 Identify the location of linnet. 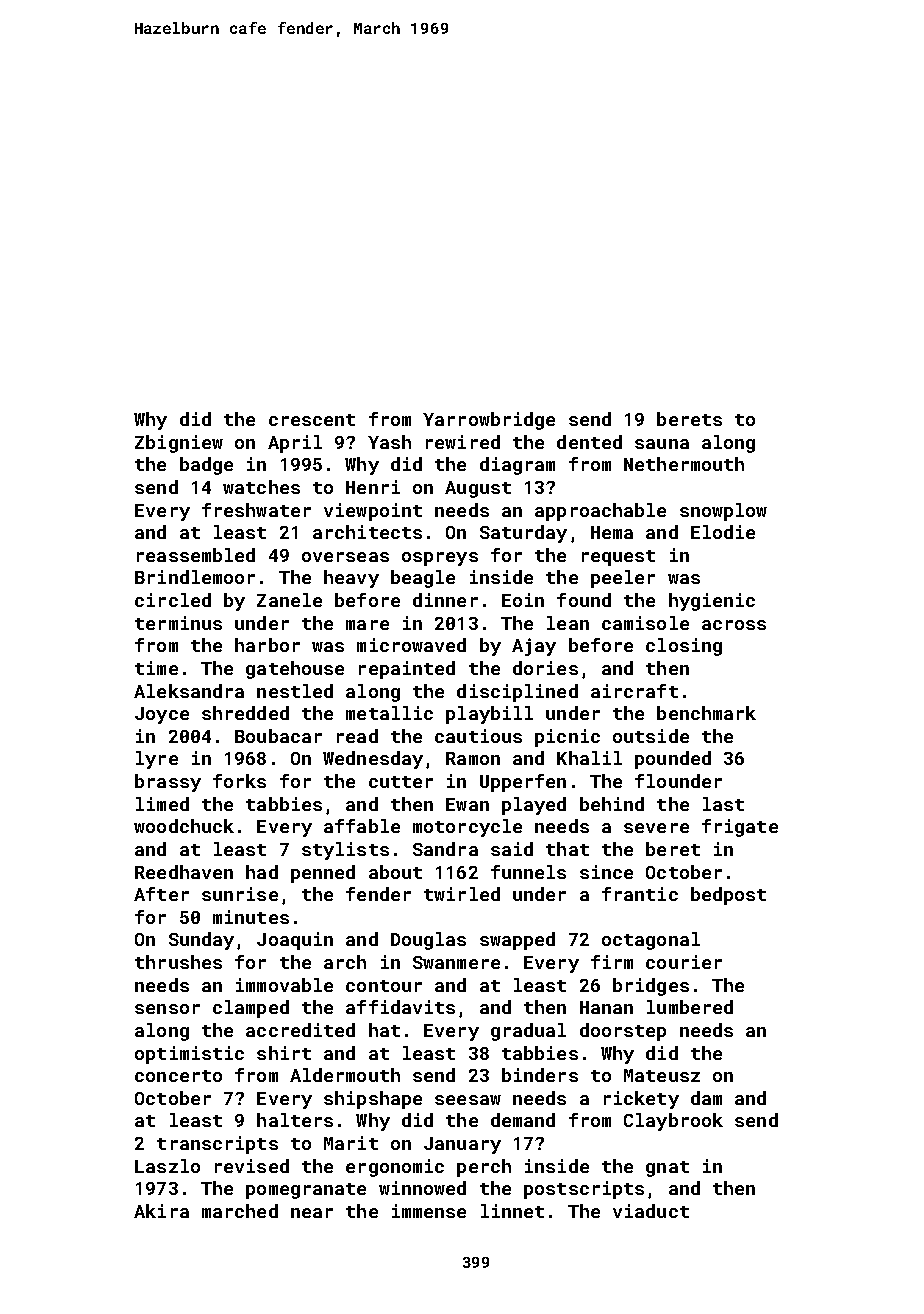
(512, 1211).
